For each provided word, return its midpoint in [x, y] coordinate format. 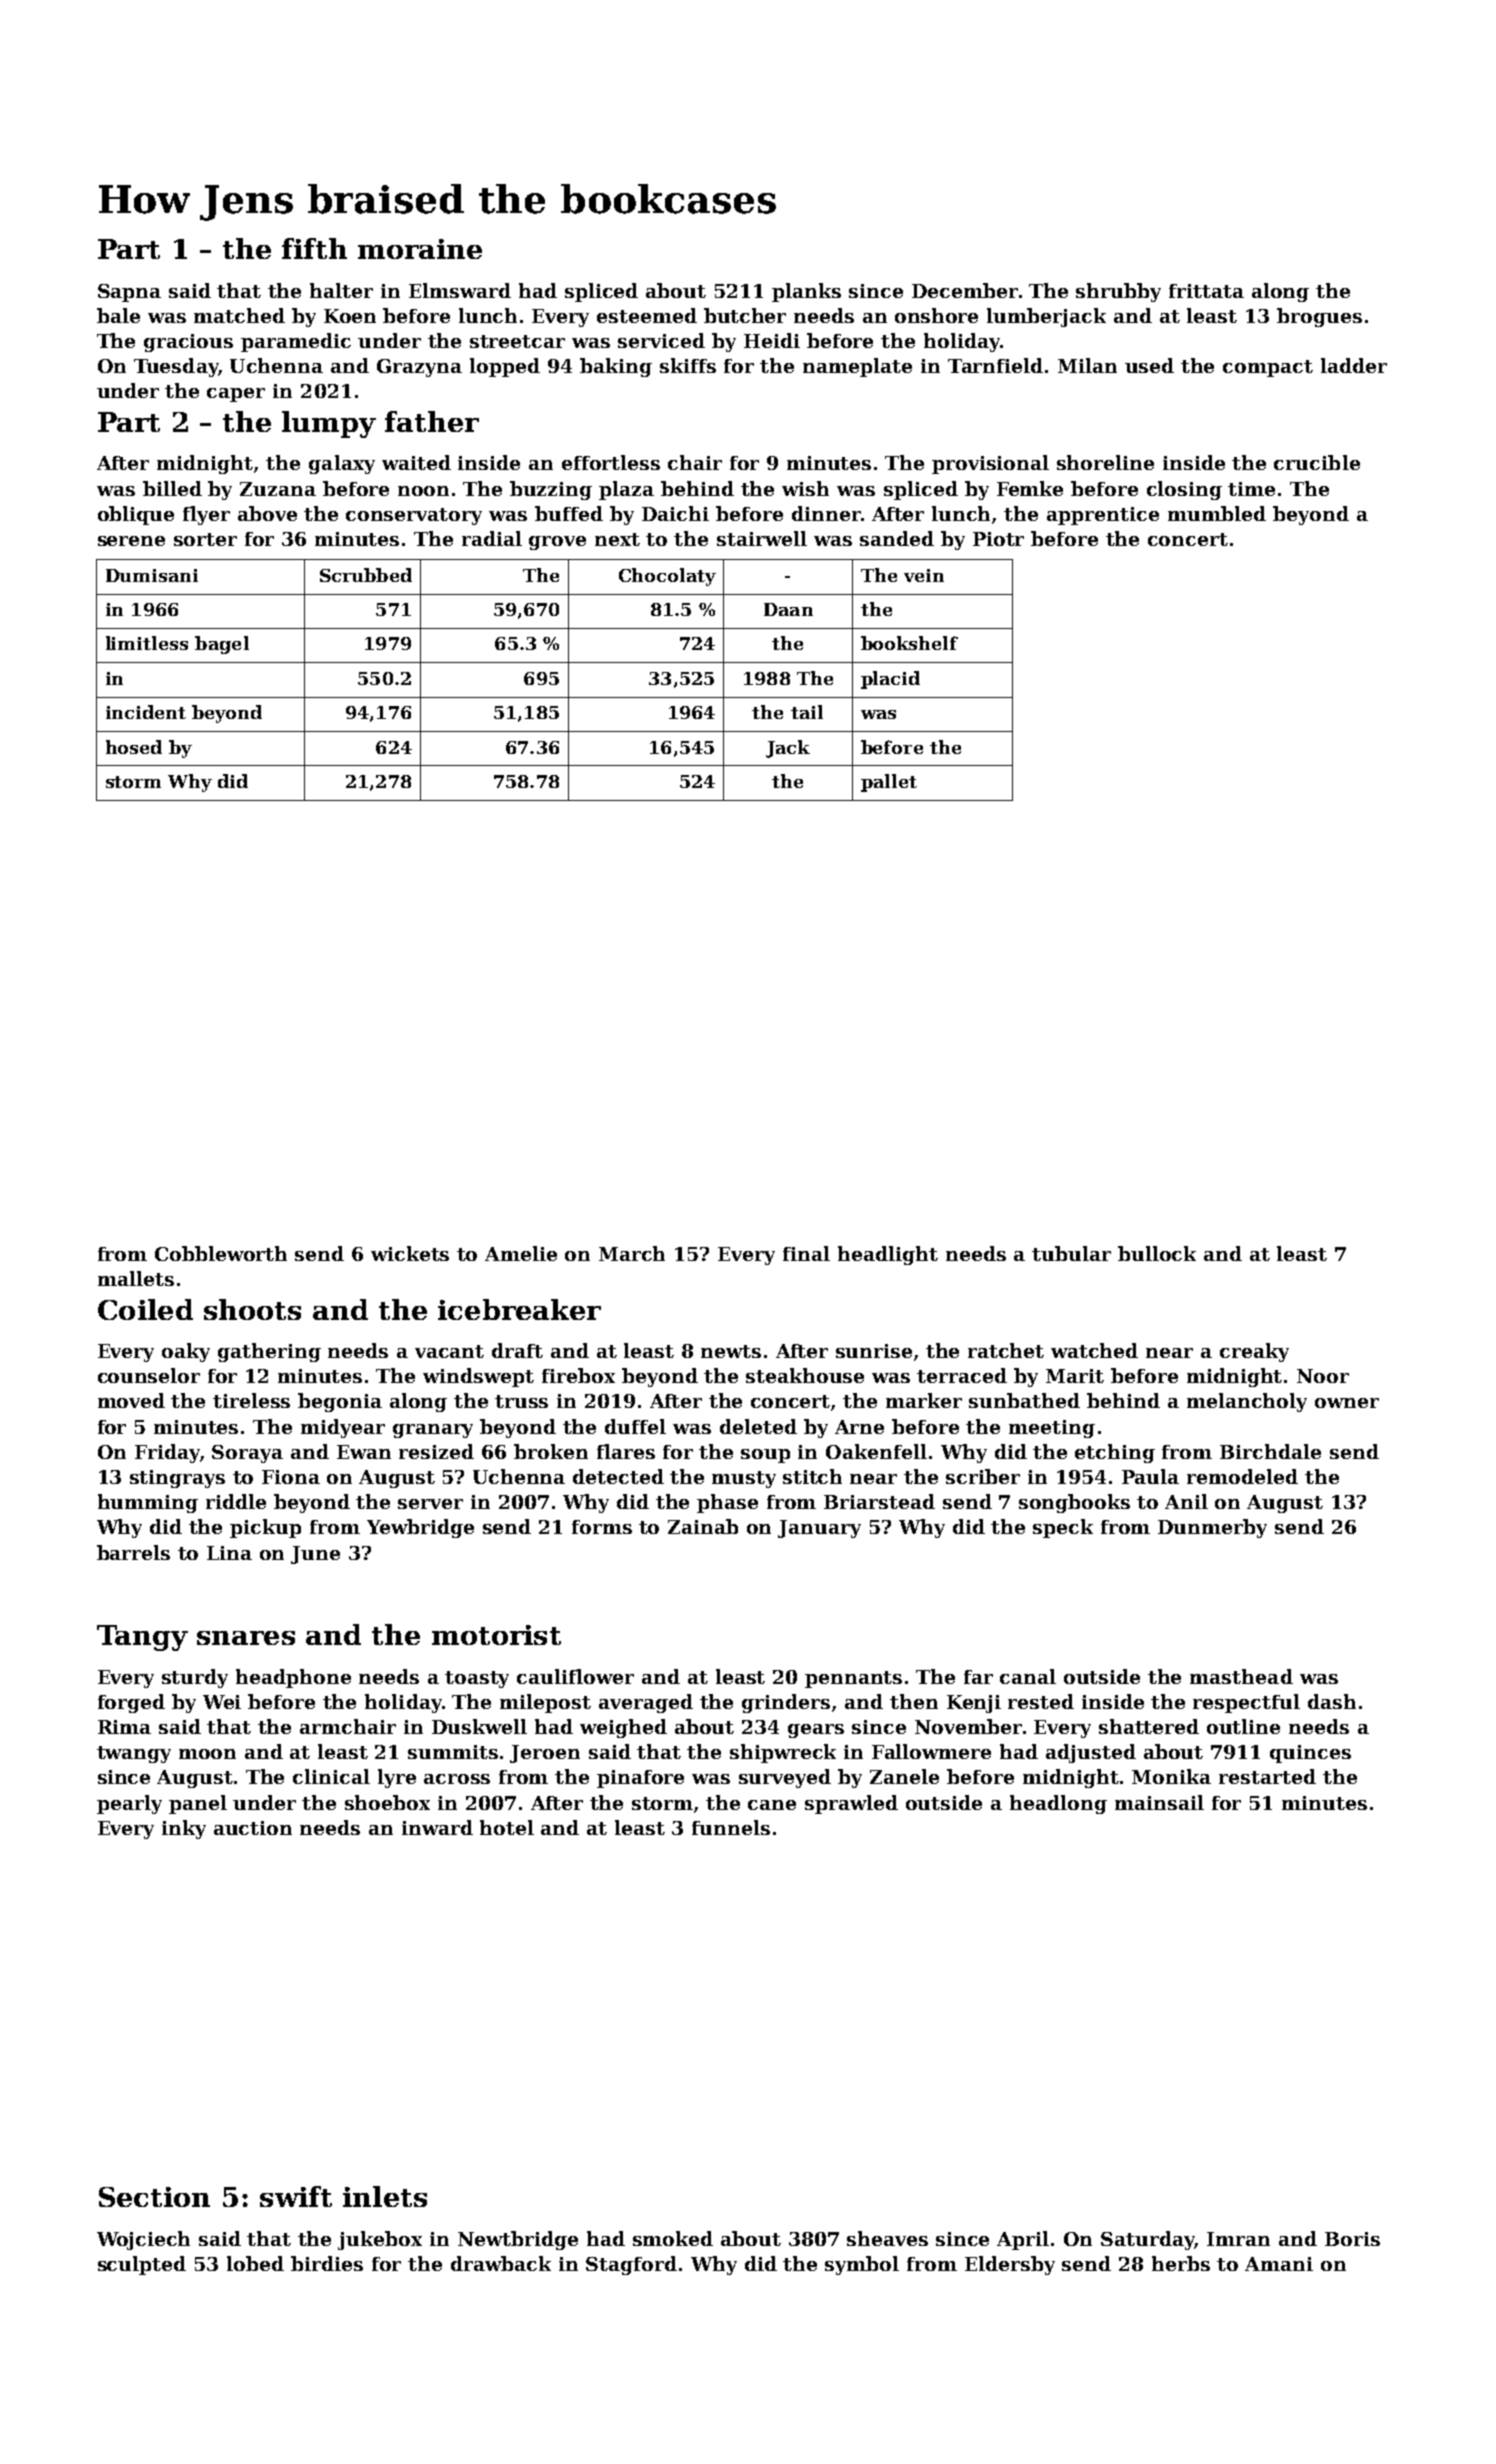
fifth [314, 248]
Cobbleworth [221, 1253]
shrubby [1118, 292]
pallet [889, 783]
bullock [1157, 1253]
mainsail [1159, 1802]
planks [806, 292]
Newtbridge [518, 2240]
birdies [327, 2263]
